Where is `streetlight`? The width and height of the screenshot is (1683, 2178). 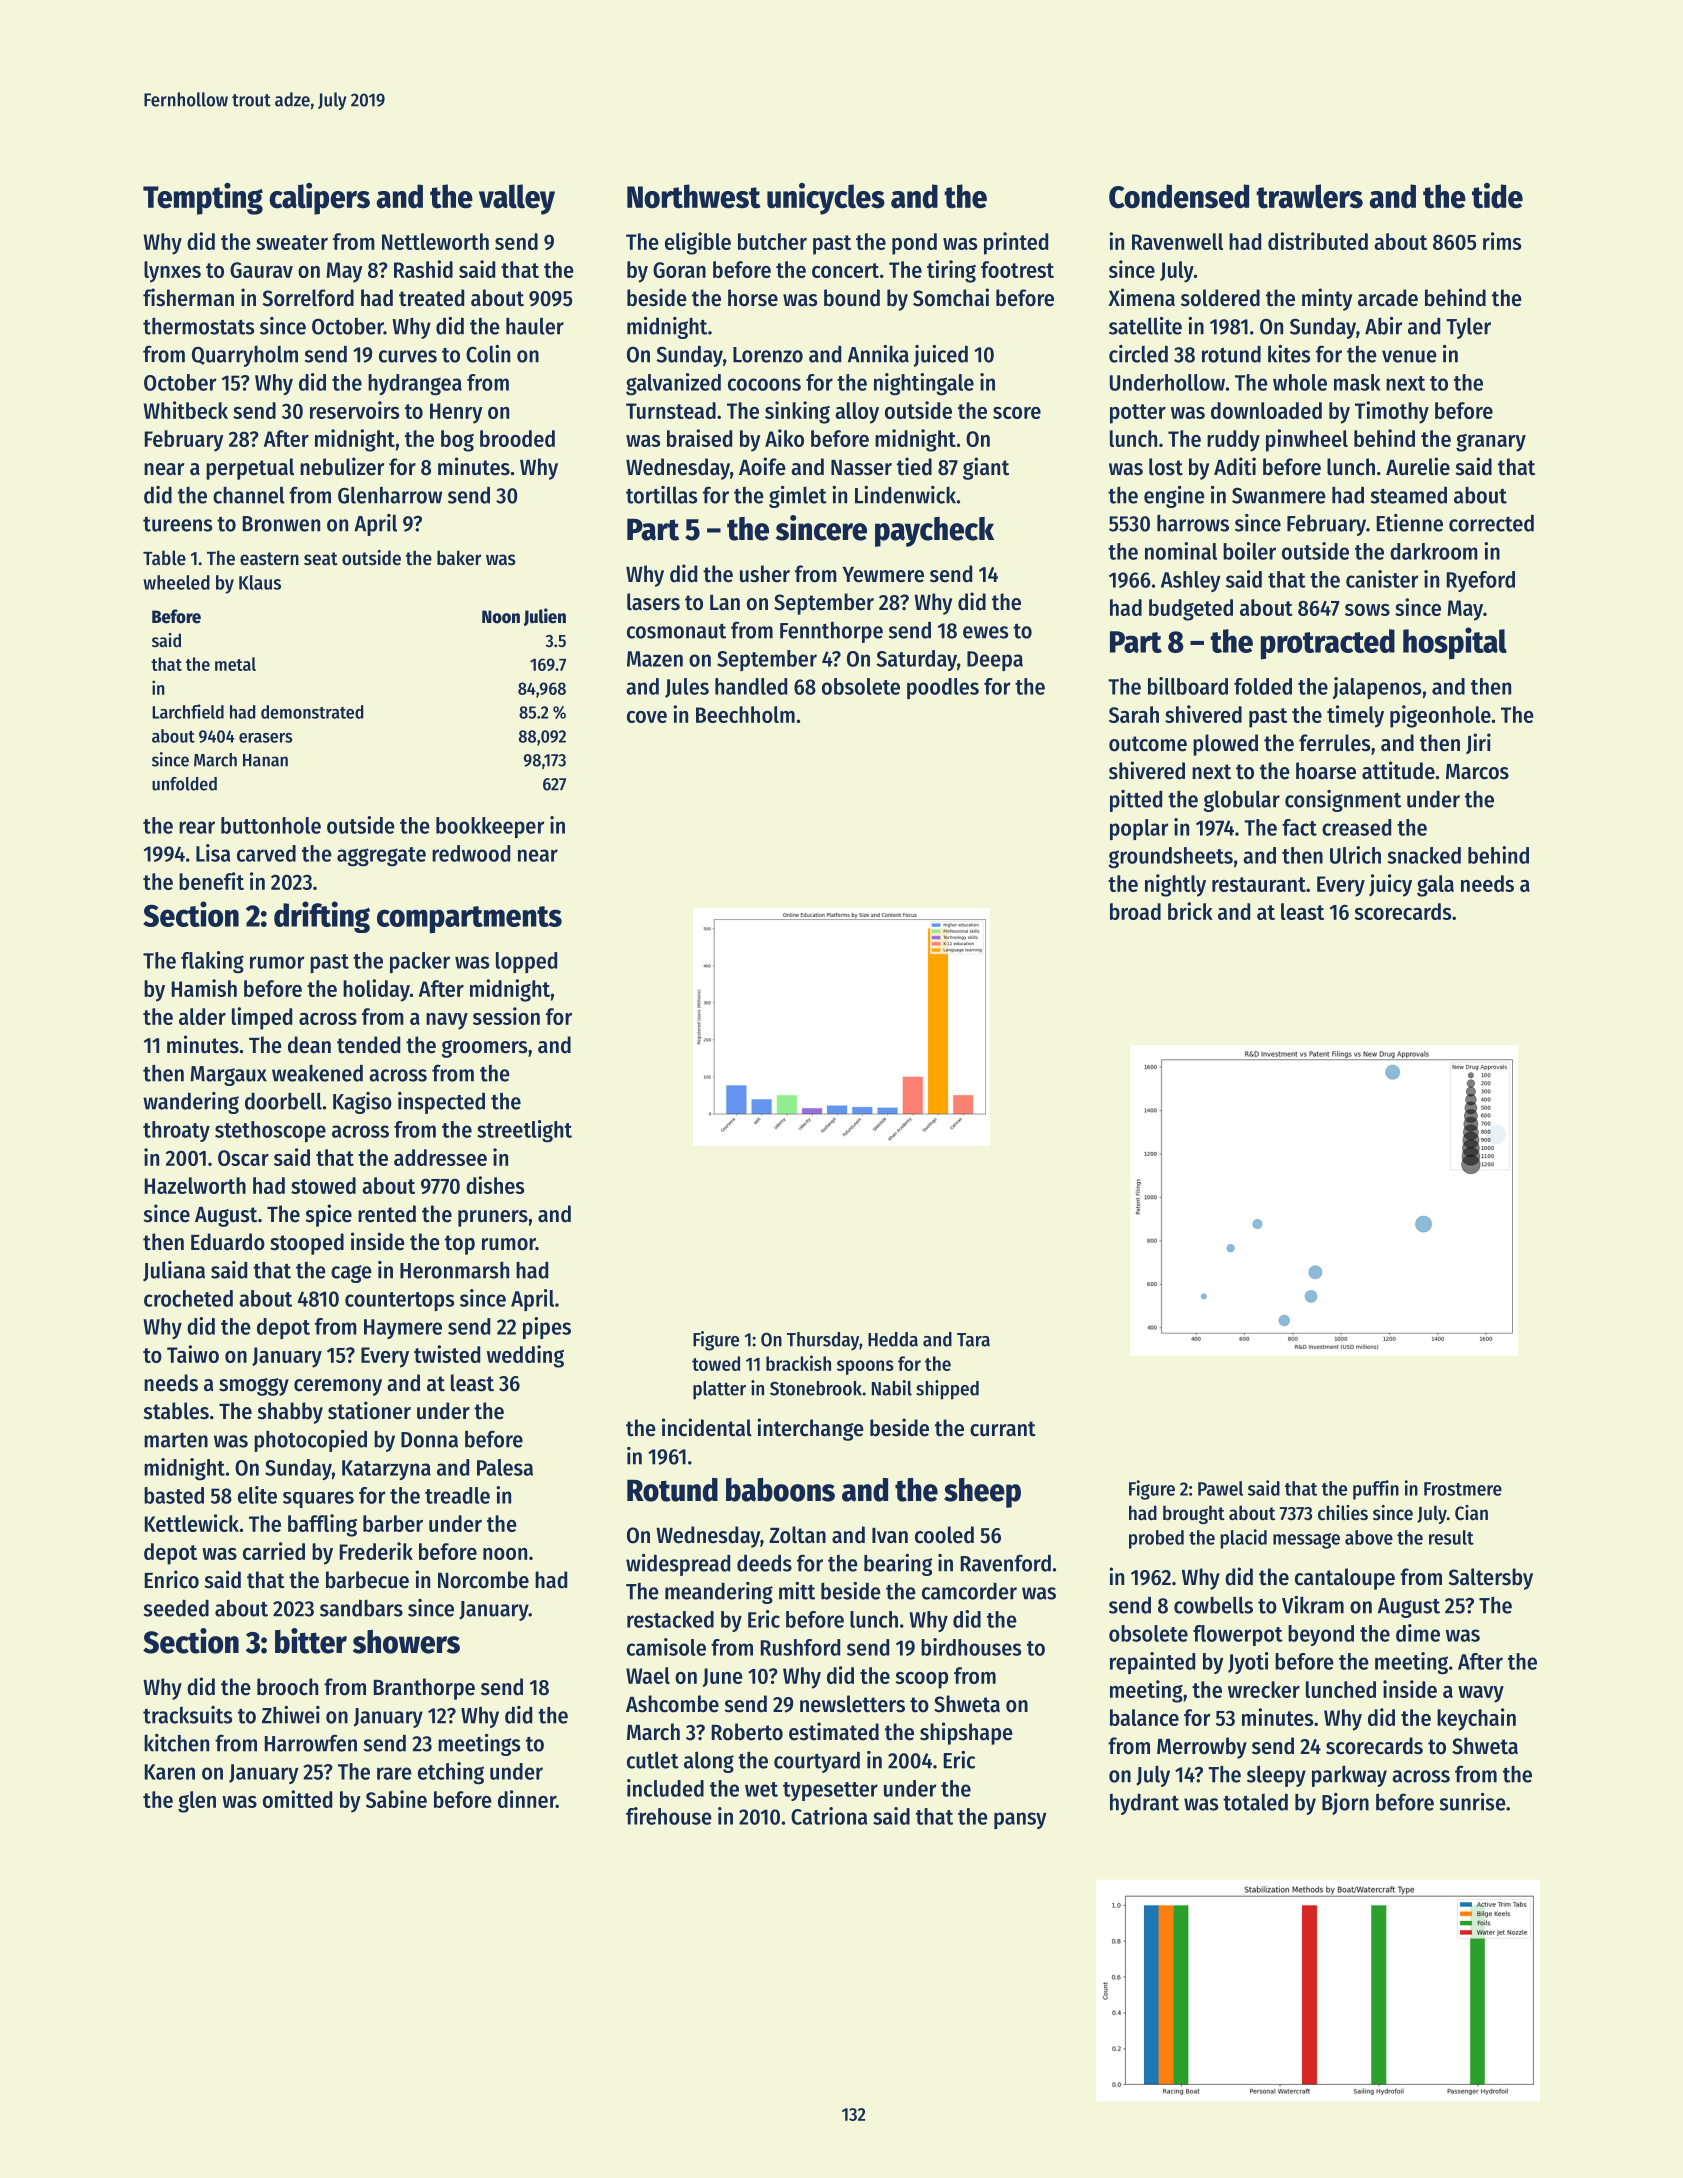 streetlight is located at coordinates (524, 1131).
